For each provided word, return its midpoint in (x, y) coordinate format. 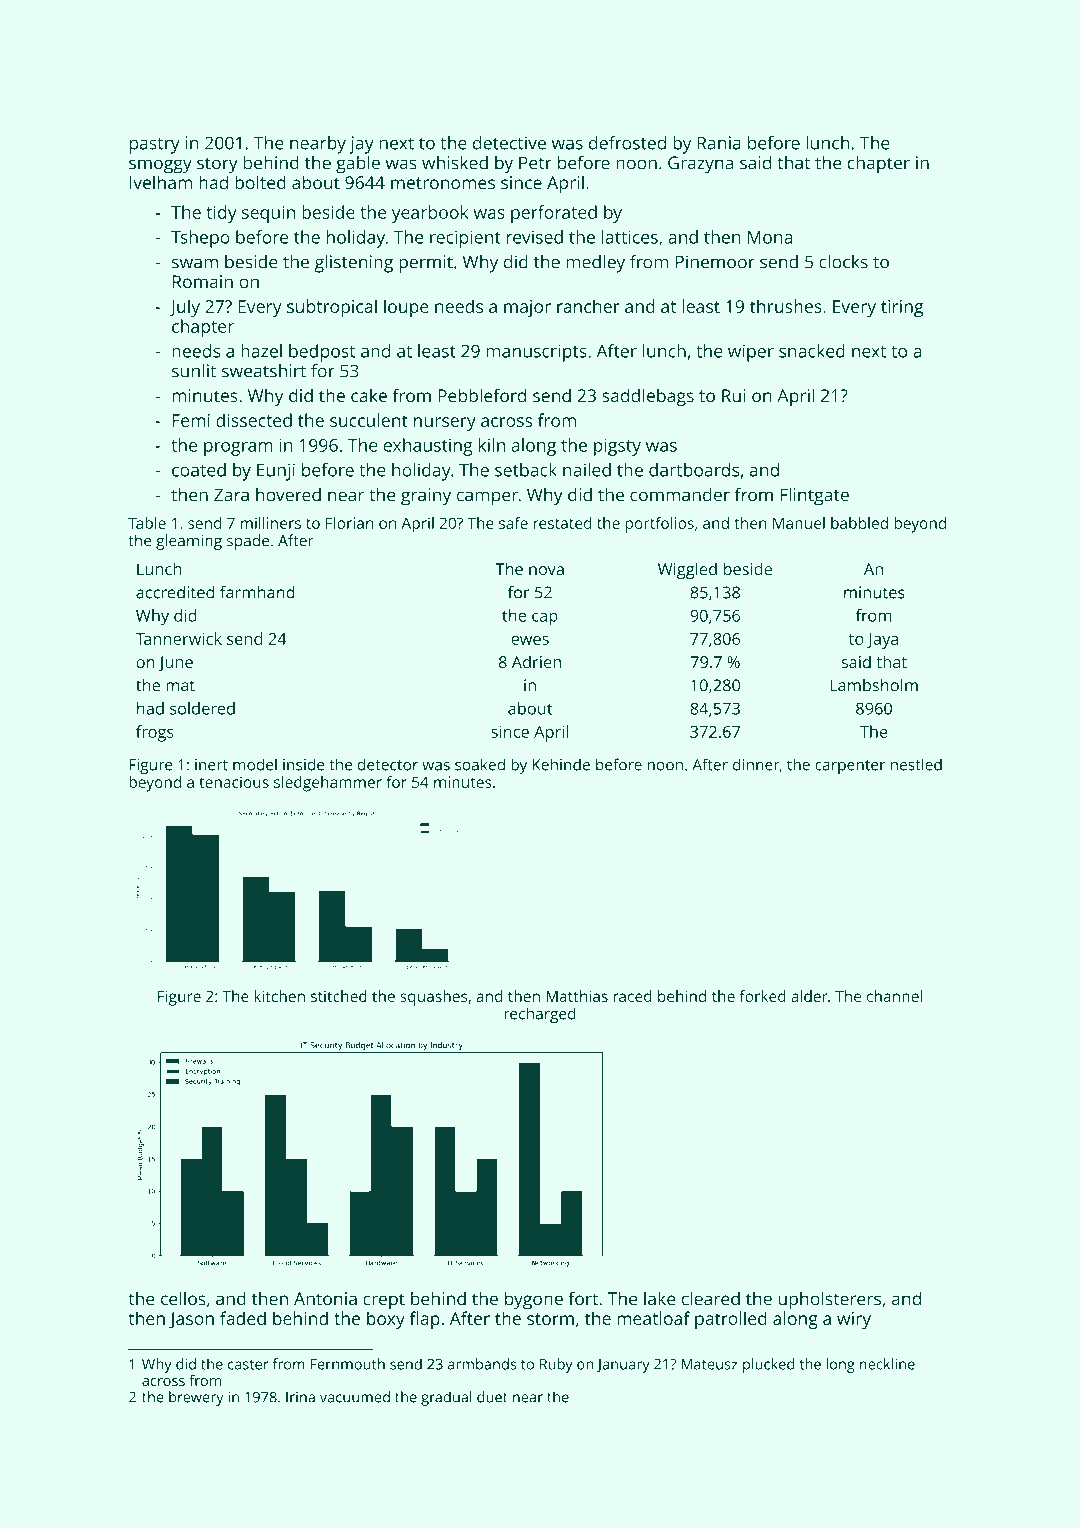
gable (358, 164)
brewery (196, 1398)
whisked (455, 162)
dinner (756, 764)
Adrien (536, 661)
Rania (719, 143)
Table (147, 523)
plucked (768, 1365)
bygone (534, 1300)
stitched (339, 996)
